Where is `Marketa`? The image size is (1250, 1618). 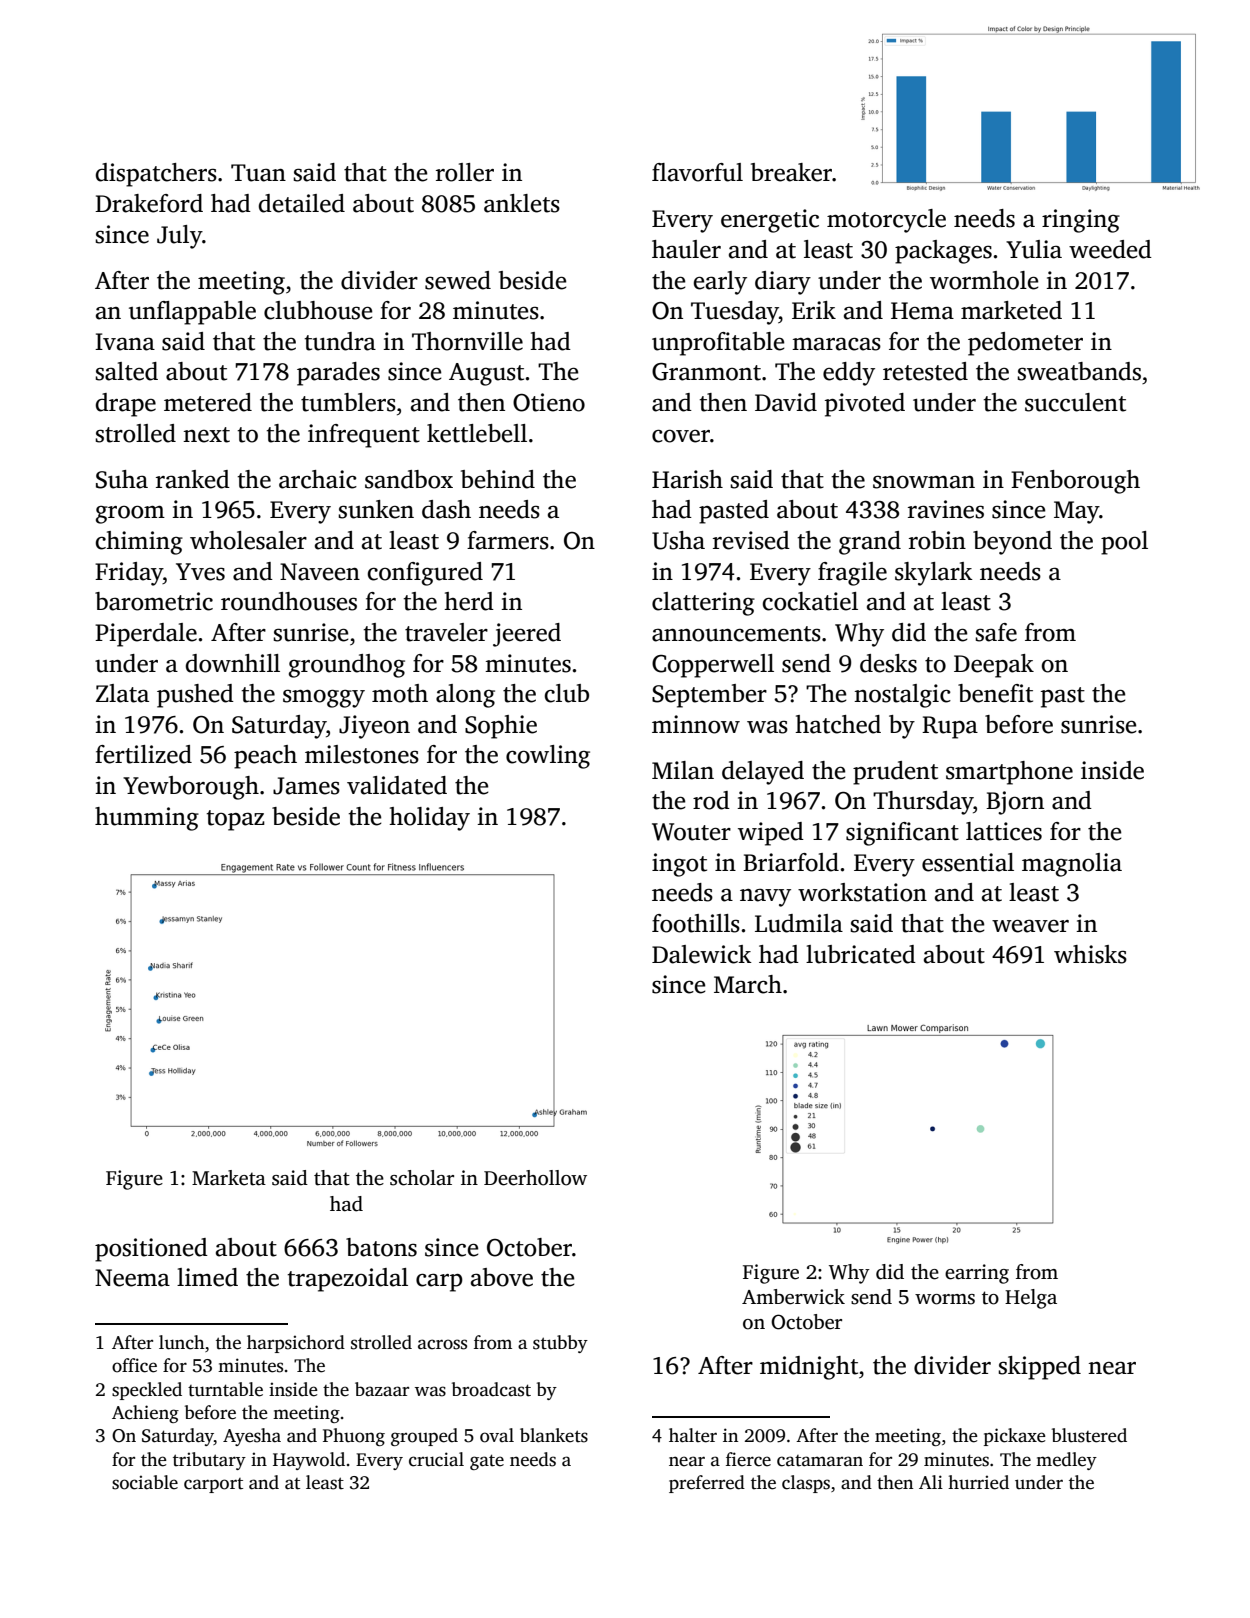 Marketa is located at coordinates (229, 1178).
